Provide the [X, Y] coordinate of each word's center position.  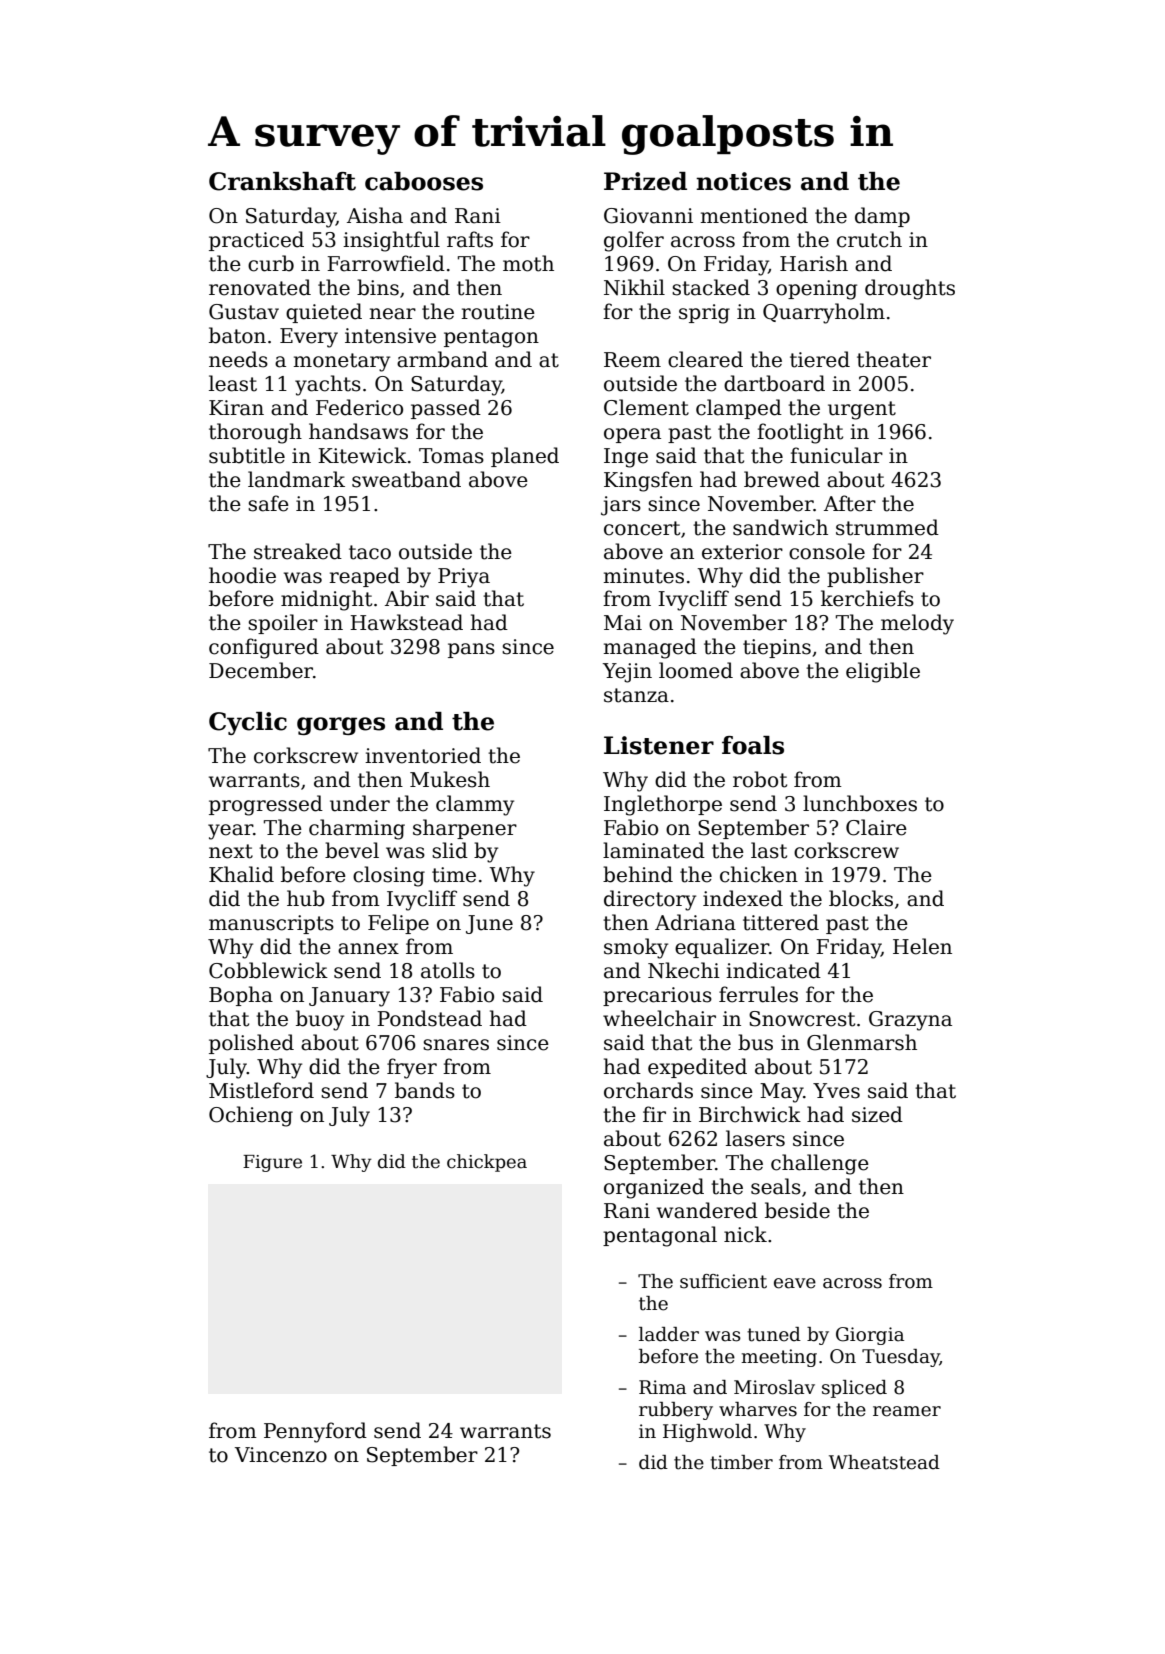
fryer [412, 1068]
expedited [697, 1068]
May [781, 1093]
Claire [876, 827]
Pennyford [315, 1432]
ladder [669, 1334]
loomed [696, 670]
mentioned [754, 215]
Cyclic [248, 723]
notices [743, 181]
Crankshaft [282, 181]
